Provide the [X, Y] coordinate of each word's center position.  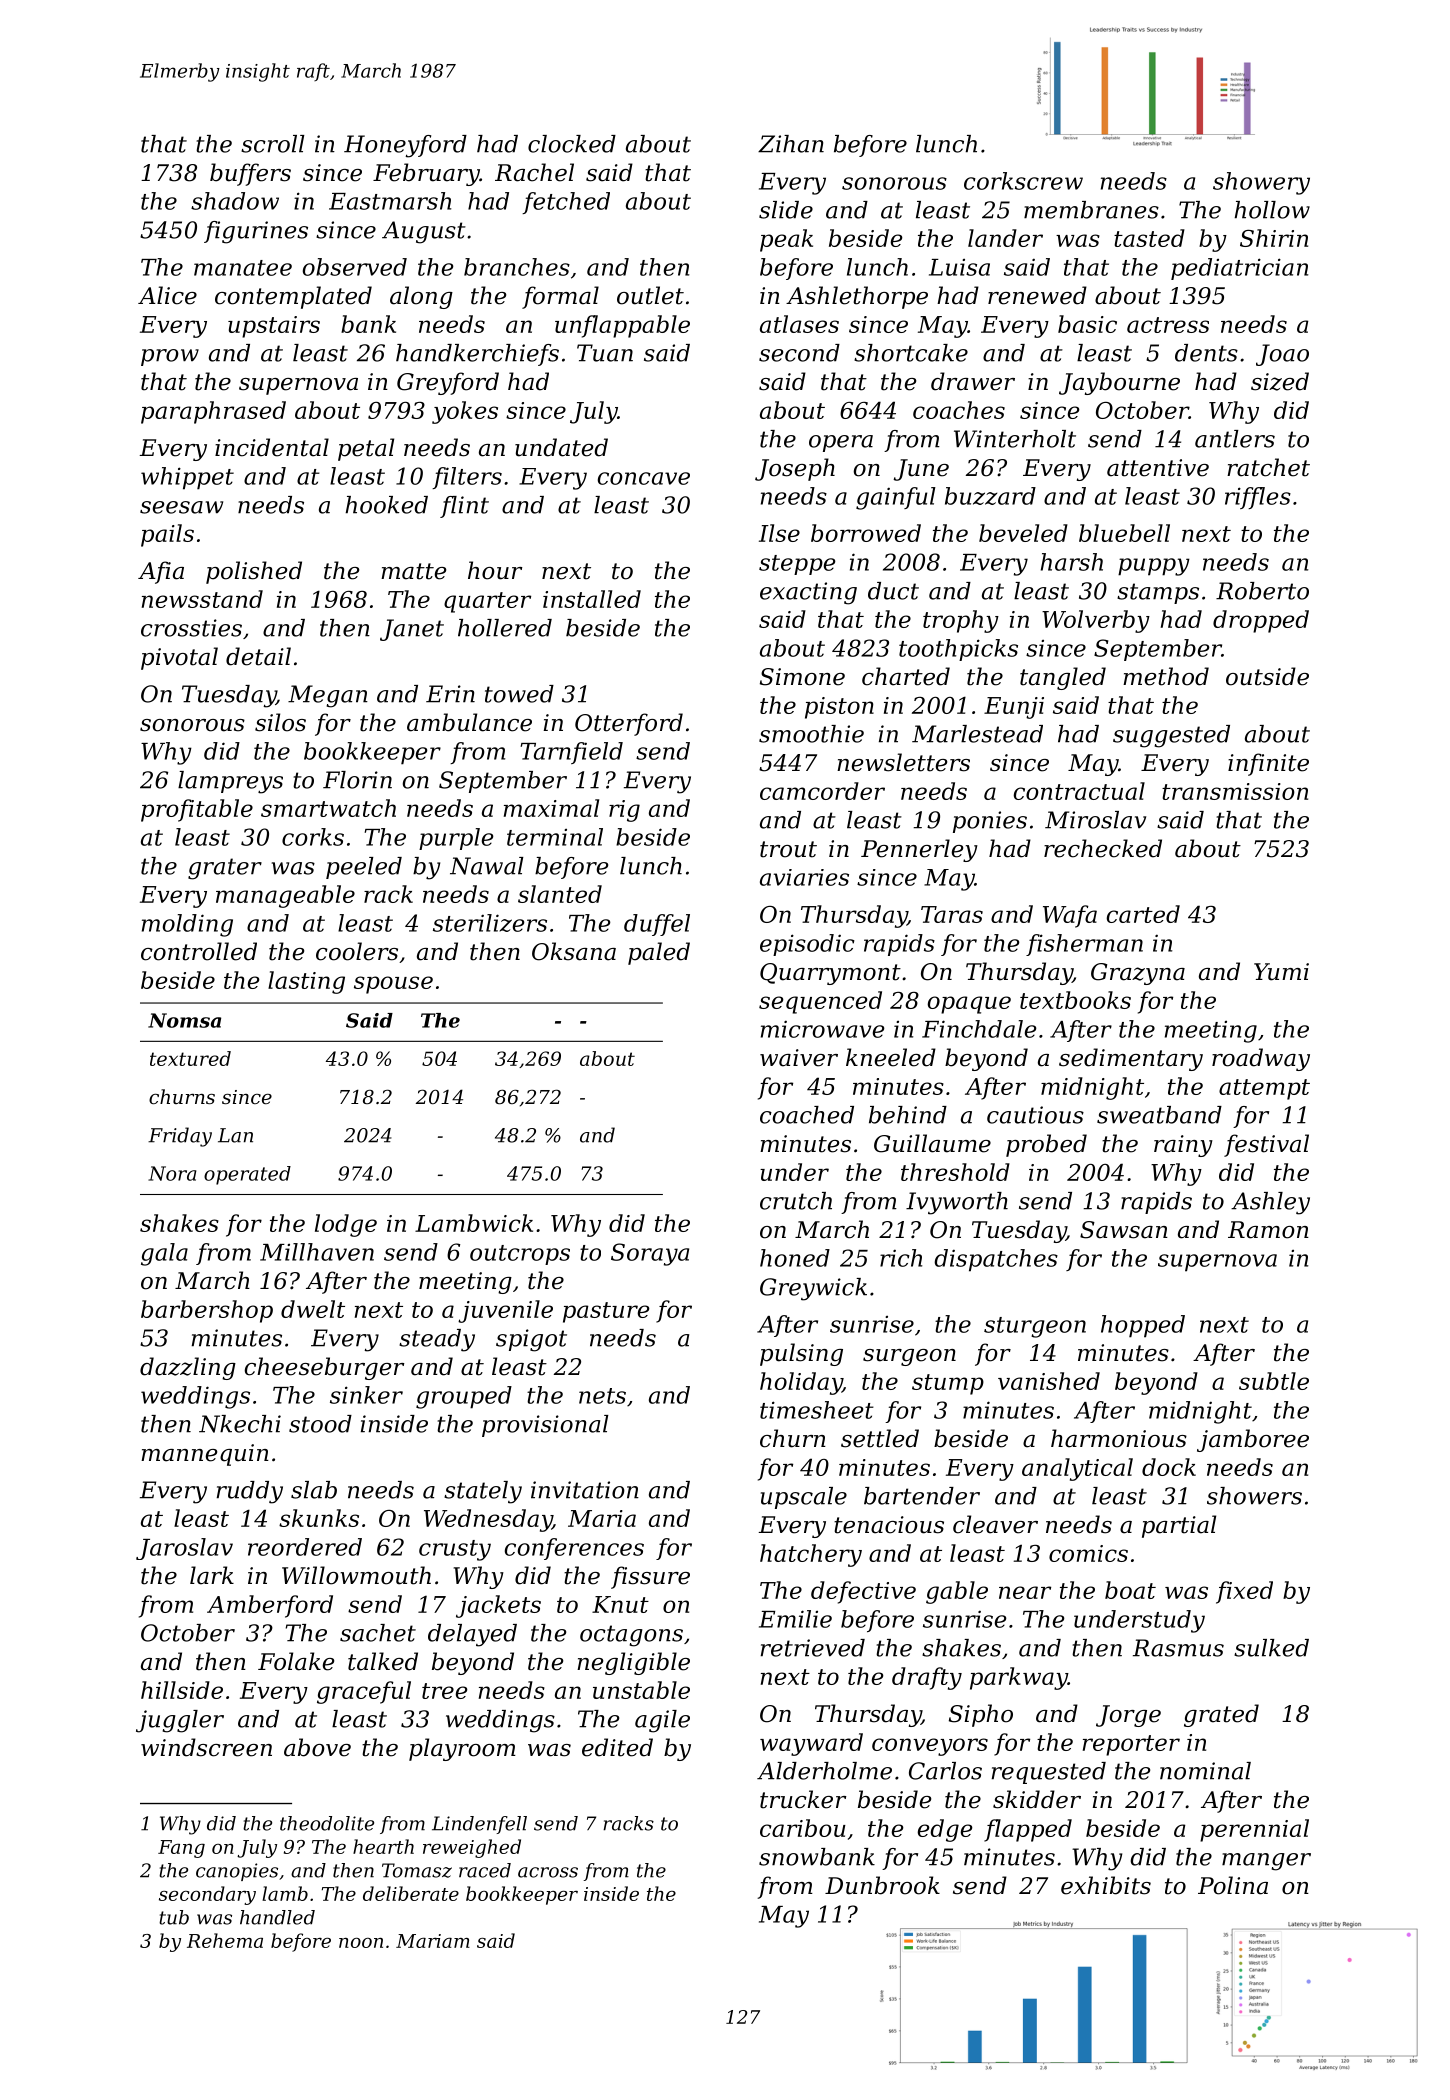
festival [1266, 1145]
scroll [273, 144]
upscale [804, 1498]
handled [277, 1917]
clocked [572, 144]
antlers [1235, 439]
